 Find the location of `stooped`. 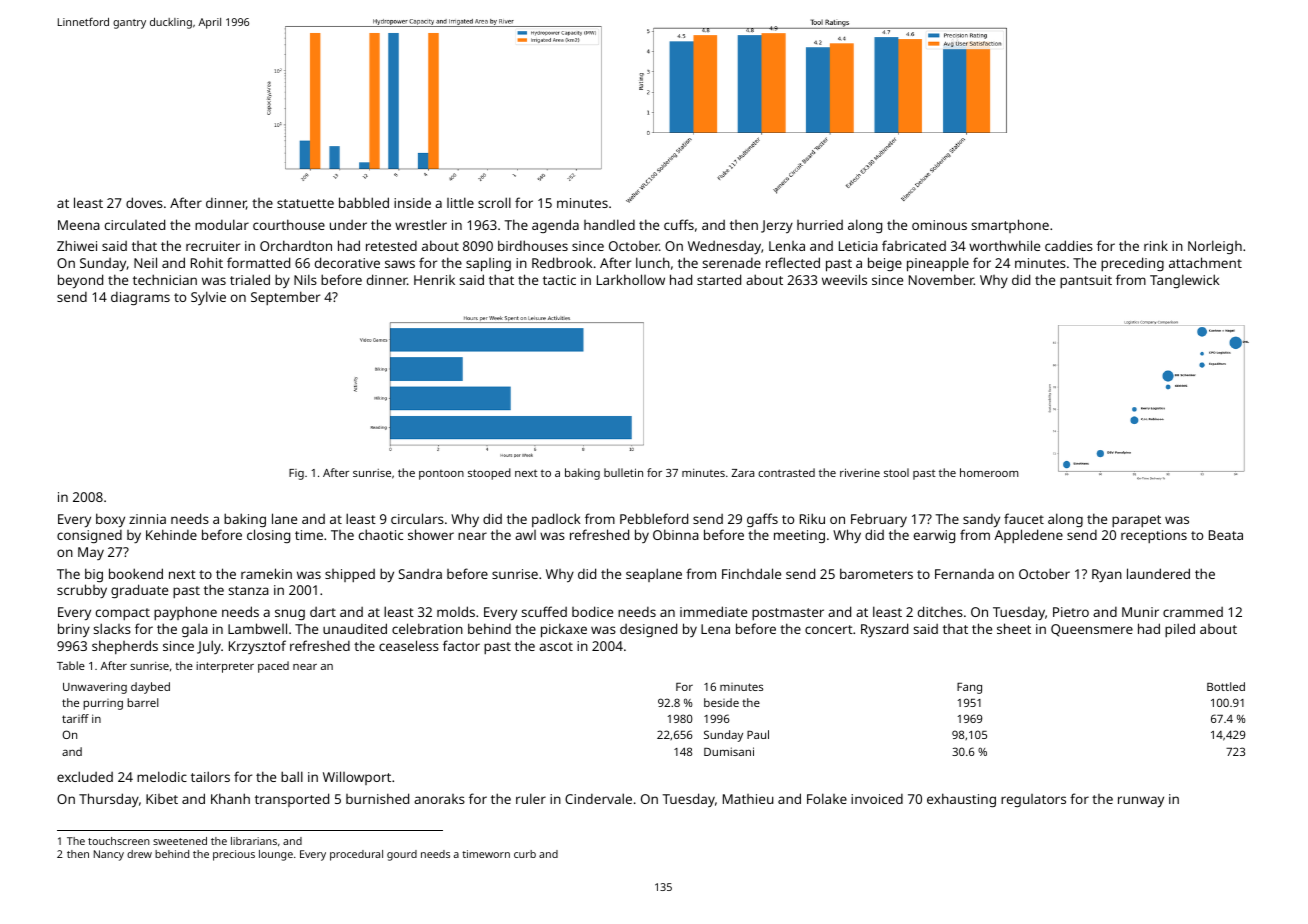

stooped is located at coordinates (489, 474).
